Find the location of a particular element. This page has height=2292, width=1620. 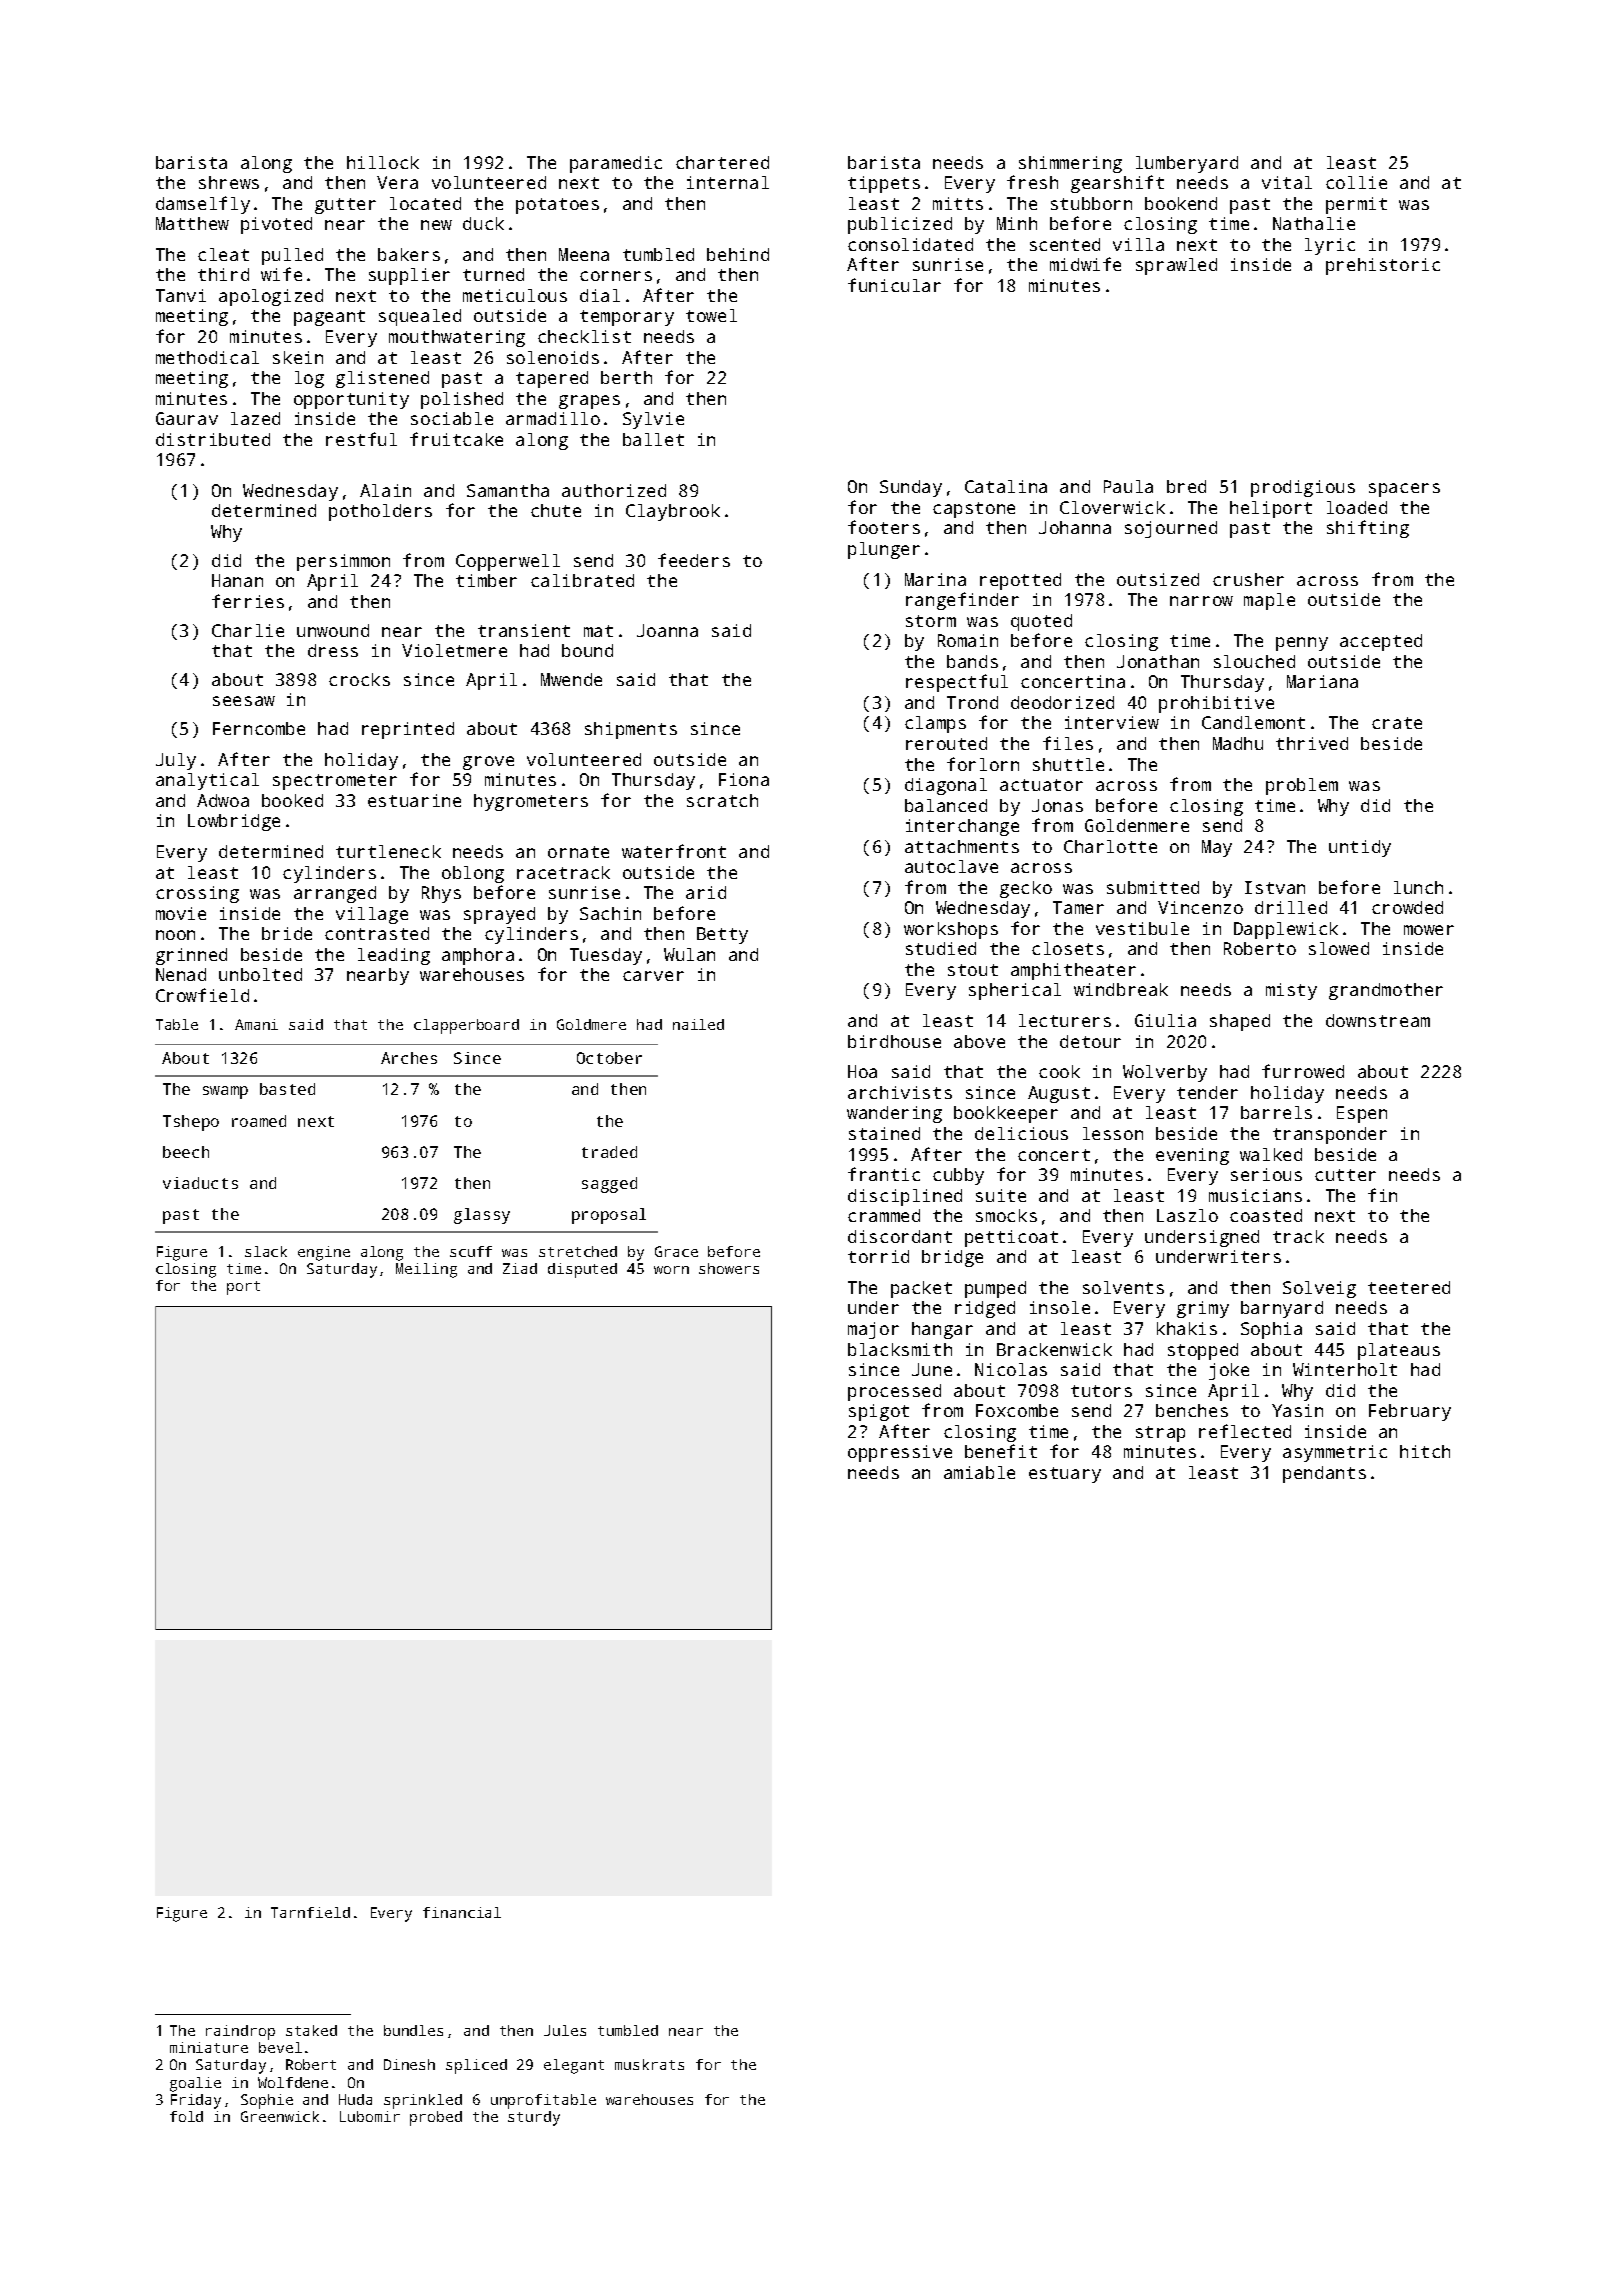

shifting is located at coordinates (1368, 529).
